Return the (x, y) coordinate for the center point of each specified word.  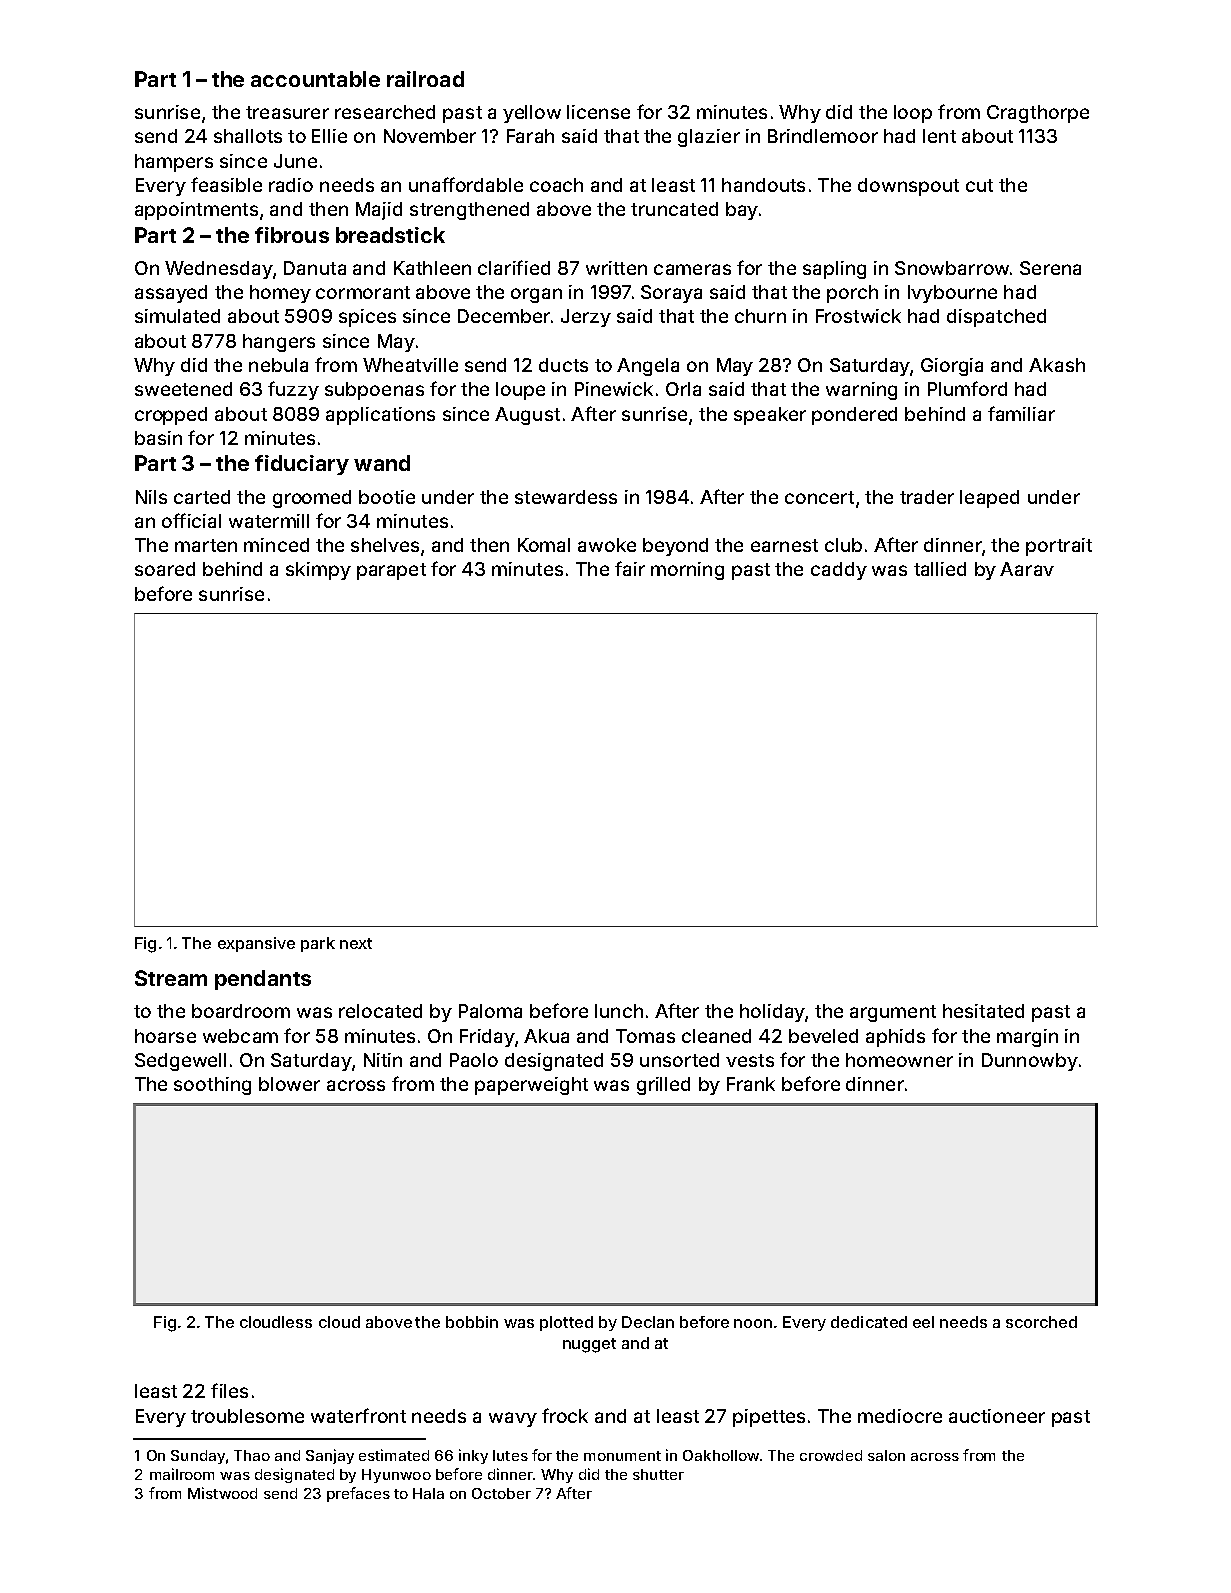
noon (753, 1323)
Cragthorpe (1038, 114)
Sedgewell (180, 1062)
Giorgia (952, 367)
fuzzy (293, 390)
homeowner (899, 1060)
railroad (425, 79)
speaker (770, 416)
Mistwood (222, 1493)
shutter (658, 1474)
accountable (315, 79)
